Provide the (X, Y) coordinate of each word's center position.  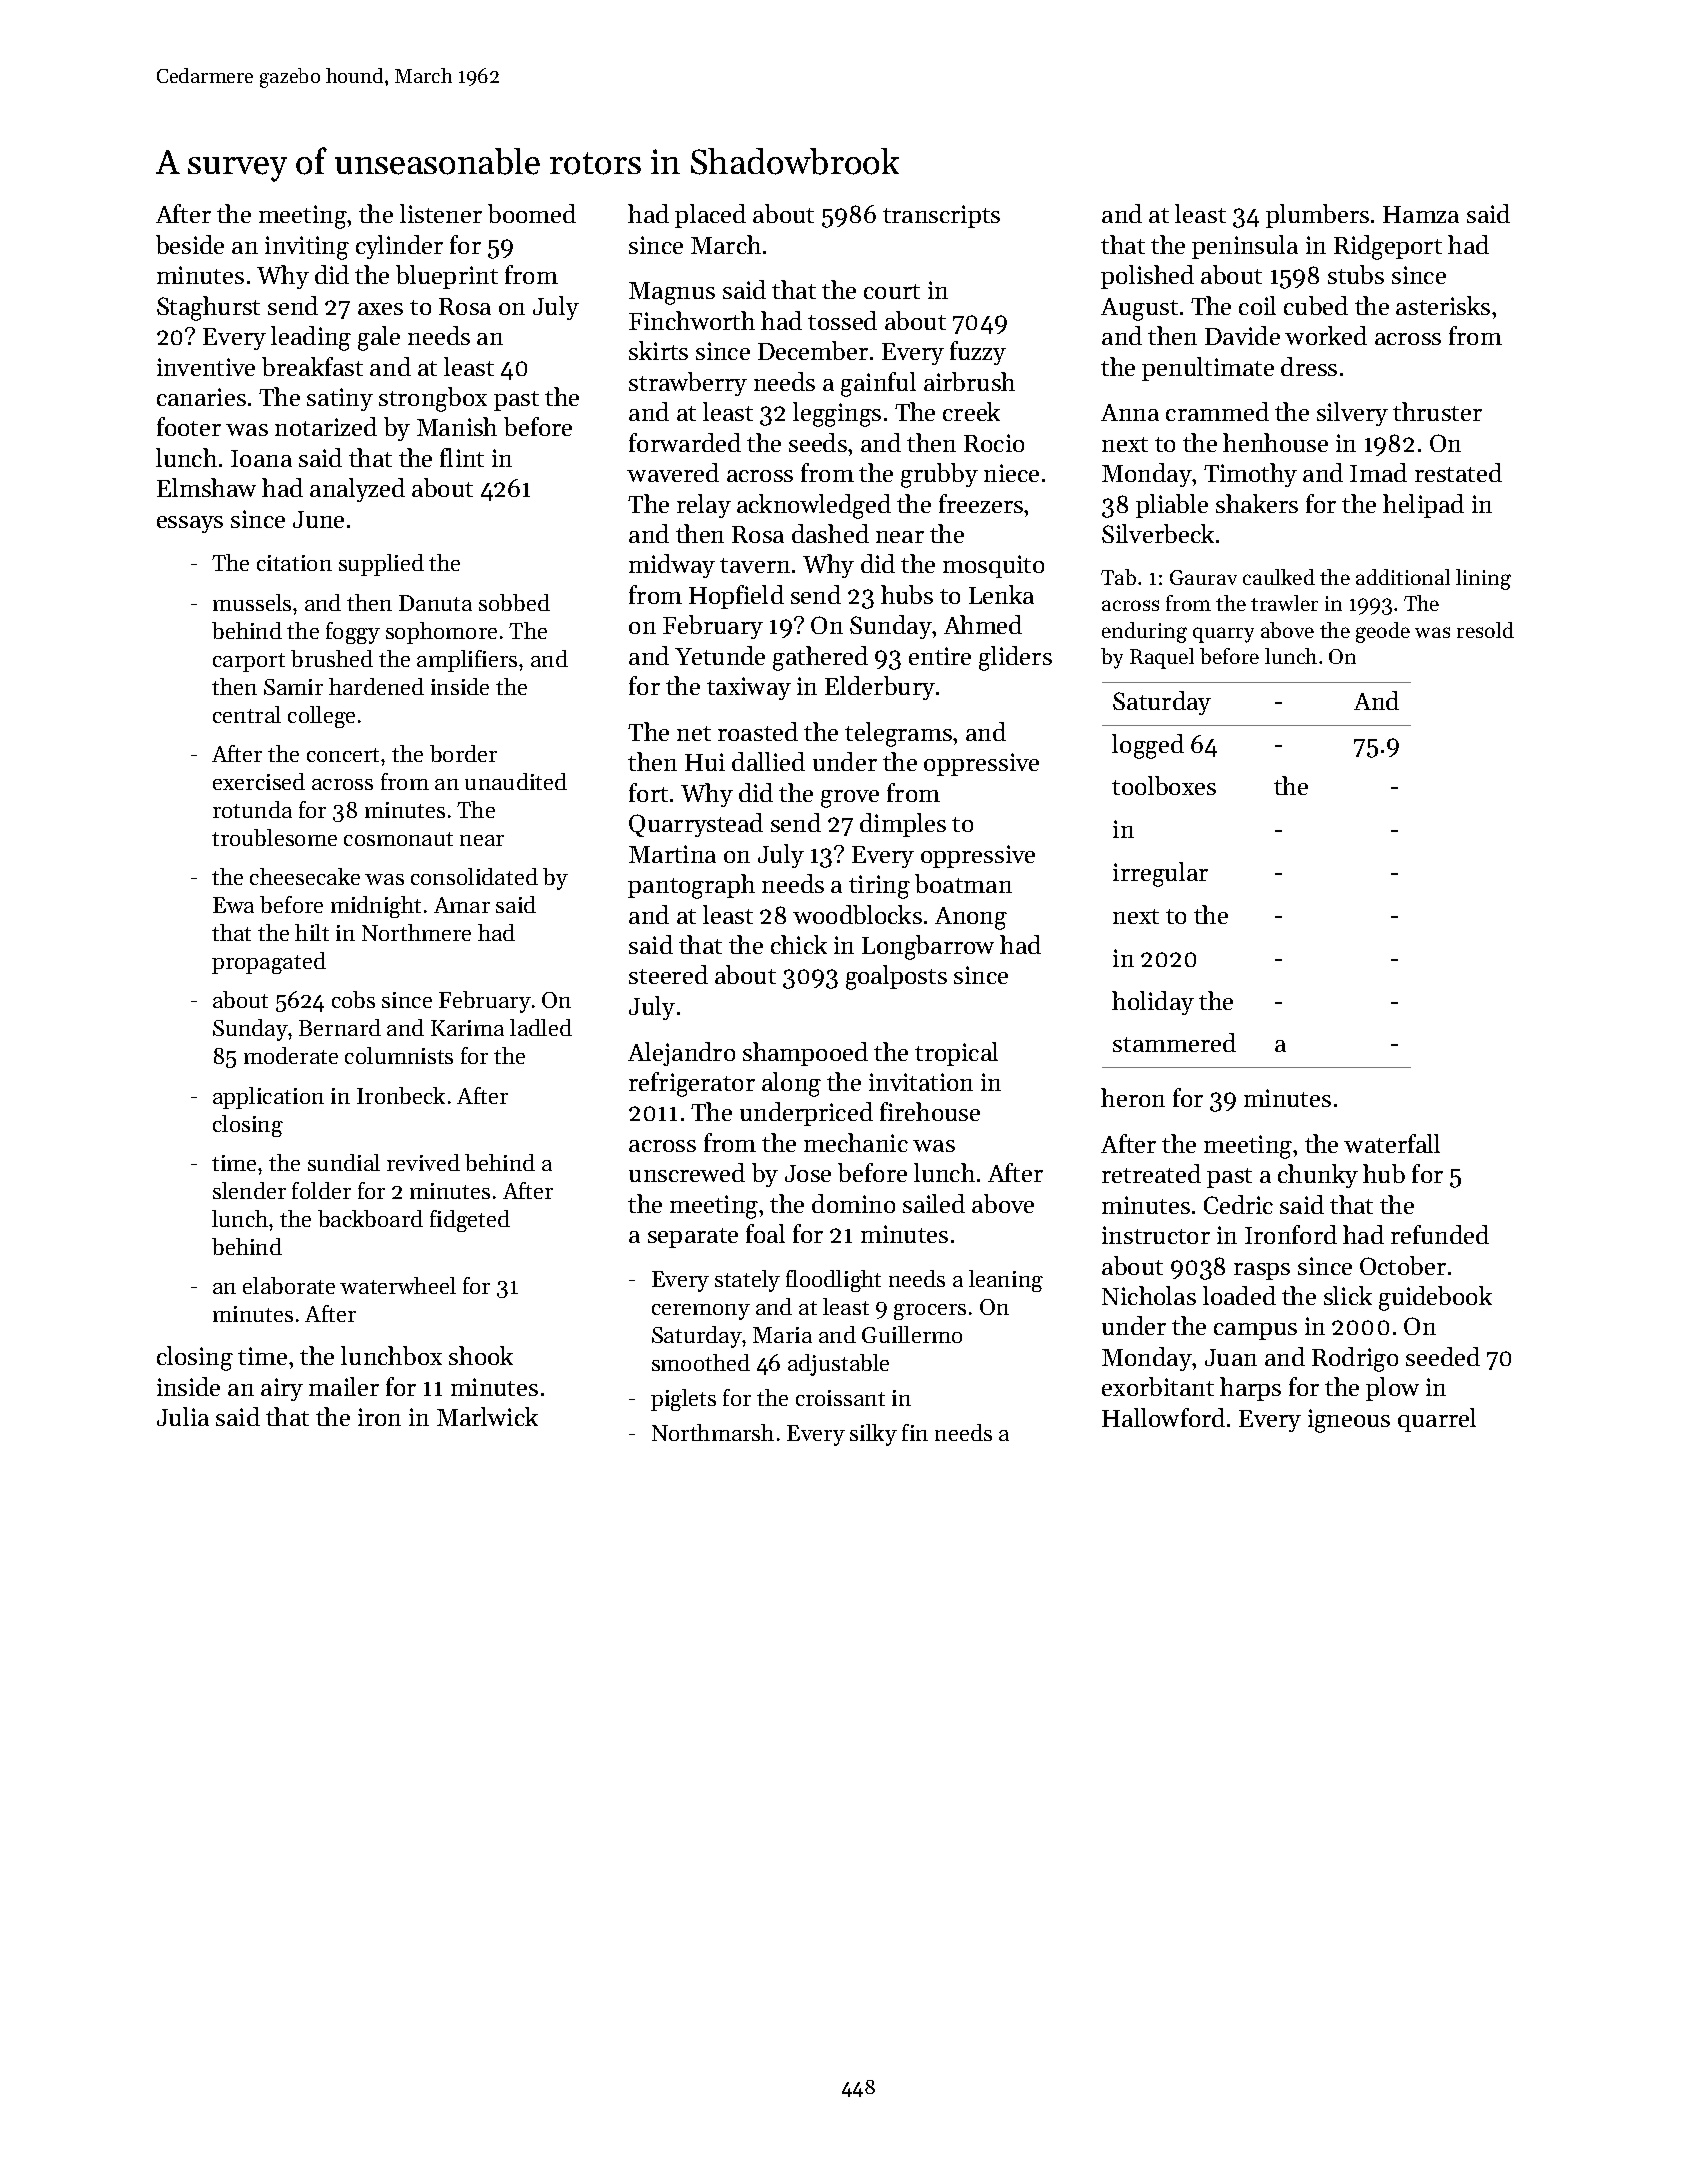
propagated (269, 963)
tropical (956, 1054)
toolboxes (1164, 785)
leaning (1006, 1281)
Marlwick (487, 1416)
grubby (939, 475)
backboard (370, 1218)
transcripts (941, 216)
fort (648, 792)
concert (343, 755)
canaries (201, 397)
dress (1309, 366)
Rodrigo (1355, 1359)
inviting (307, 248)
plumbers (1317, 216)
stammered (1174, 1042)
